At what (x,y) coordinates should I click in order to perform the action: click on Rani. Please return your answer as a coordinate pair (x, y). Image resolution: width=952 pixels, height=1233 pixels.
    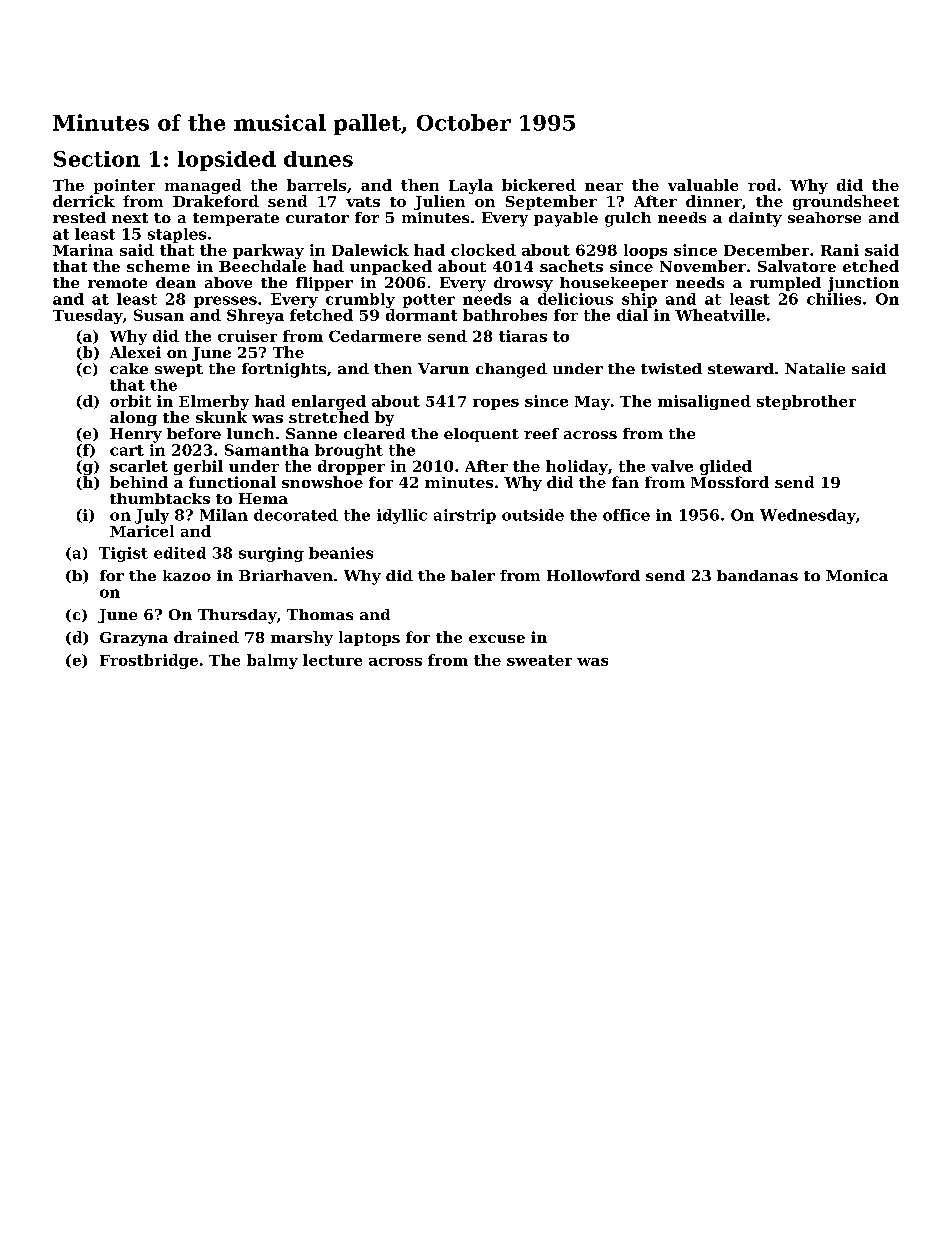
    Looking at the image, I should click on (840, 250).
